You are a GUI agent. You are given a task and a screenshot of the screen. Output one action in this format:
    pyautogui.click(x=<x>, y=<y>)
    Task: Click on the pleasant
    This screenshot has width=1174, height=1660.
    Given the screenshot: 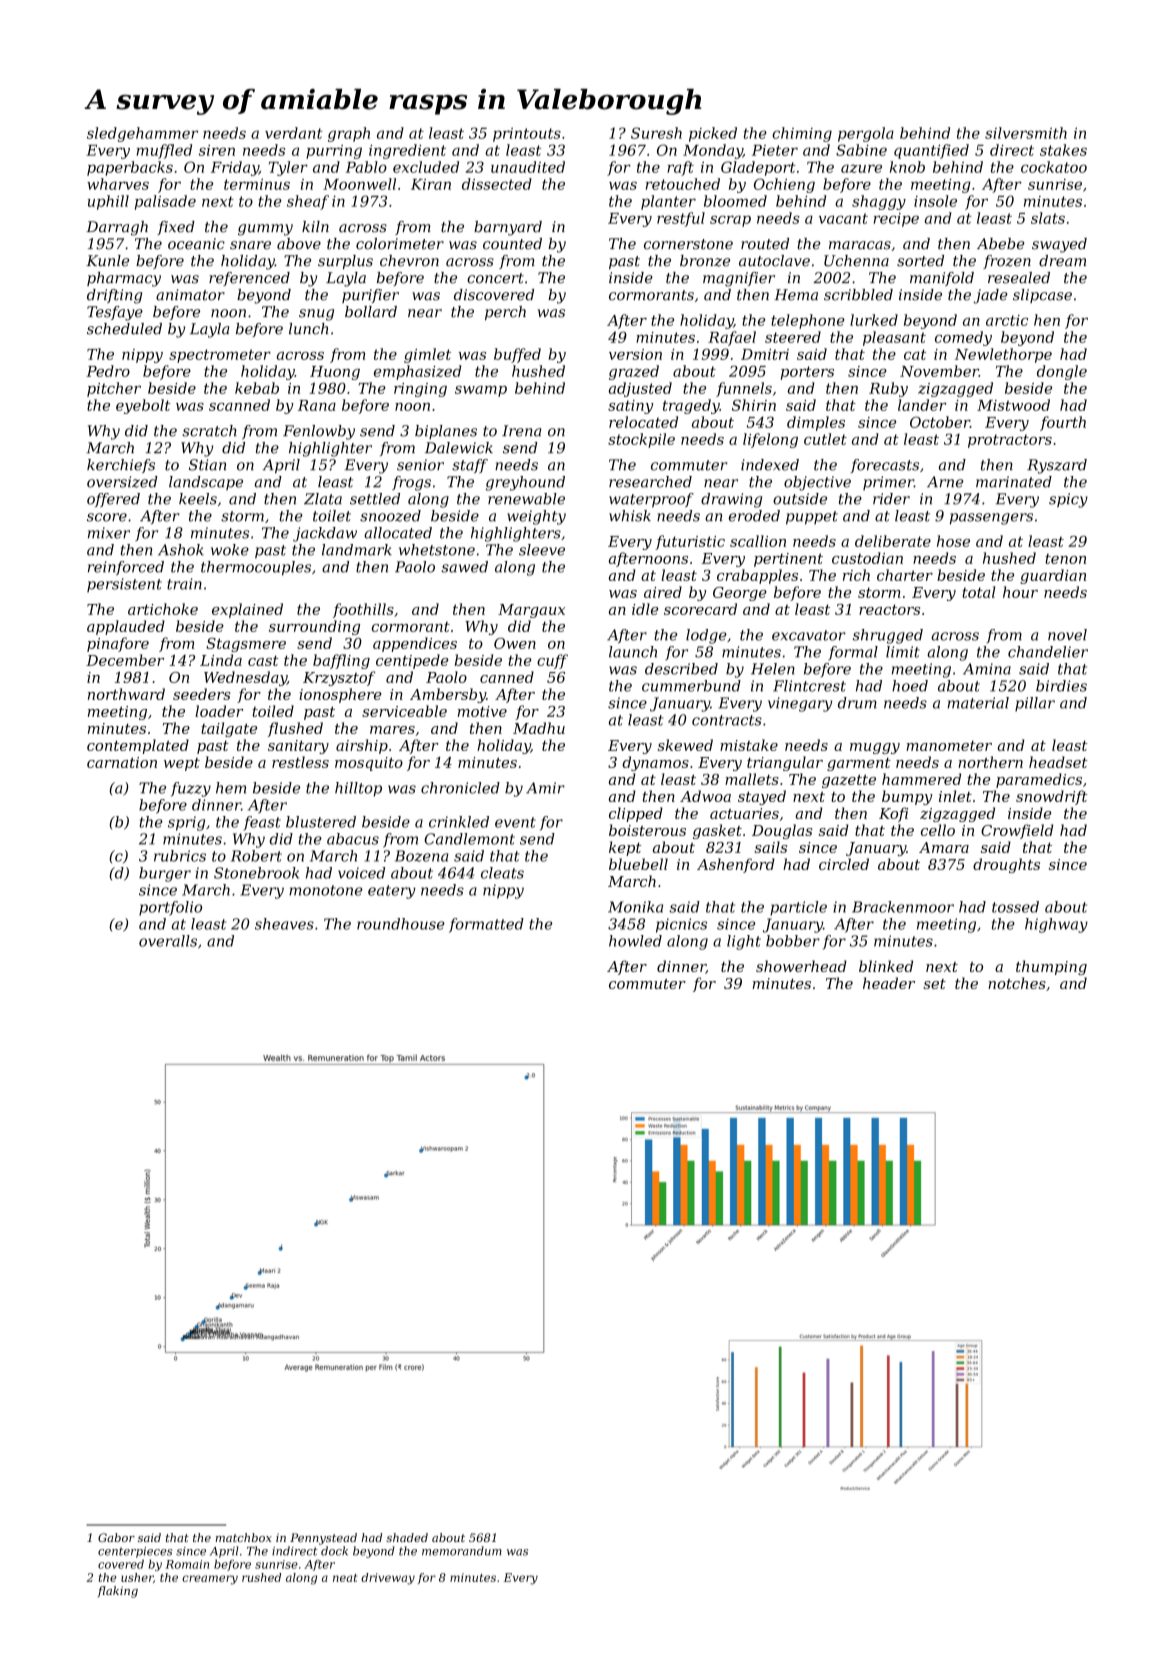 What is the action you would take?
    pyautogui.click(x=894, y=338)
